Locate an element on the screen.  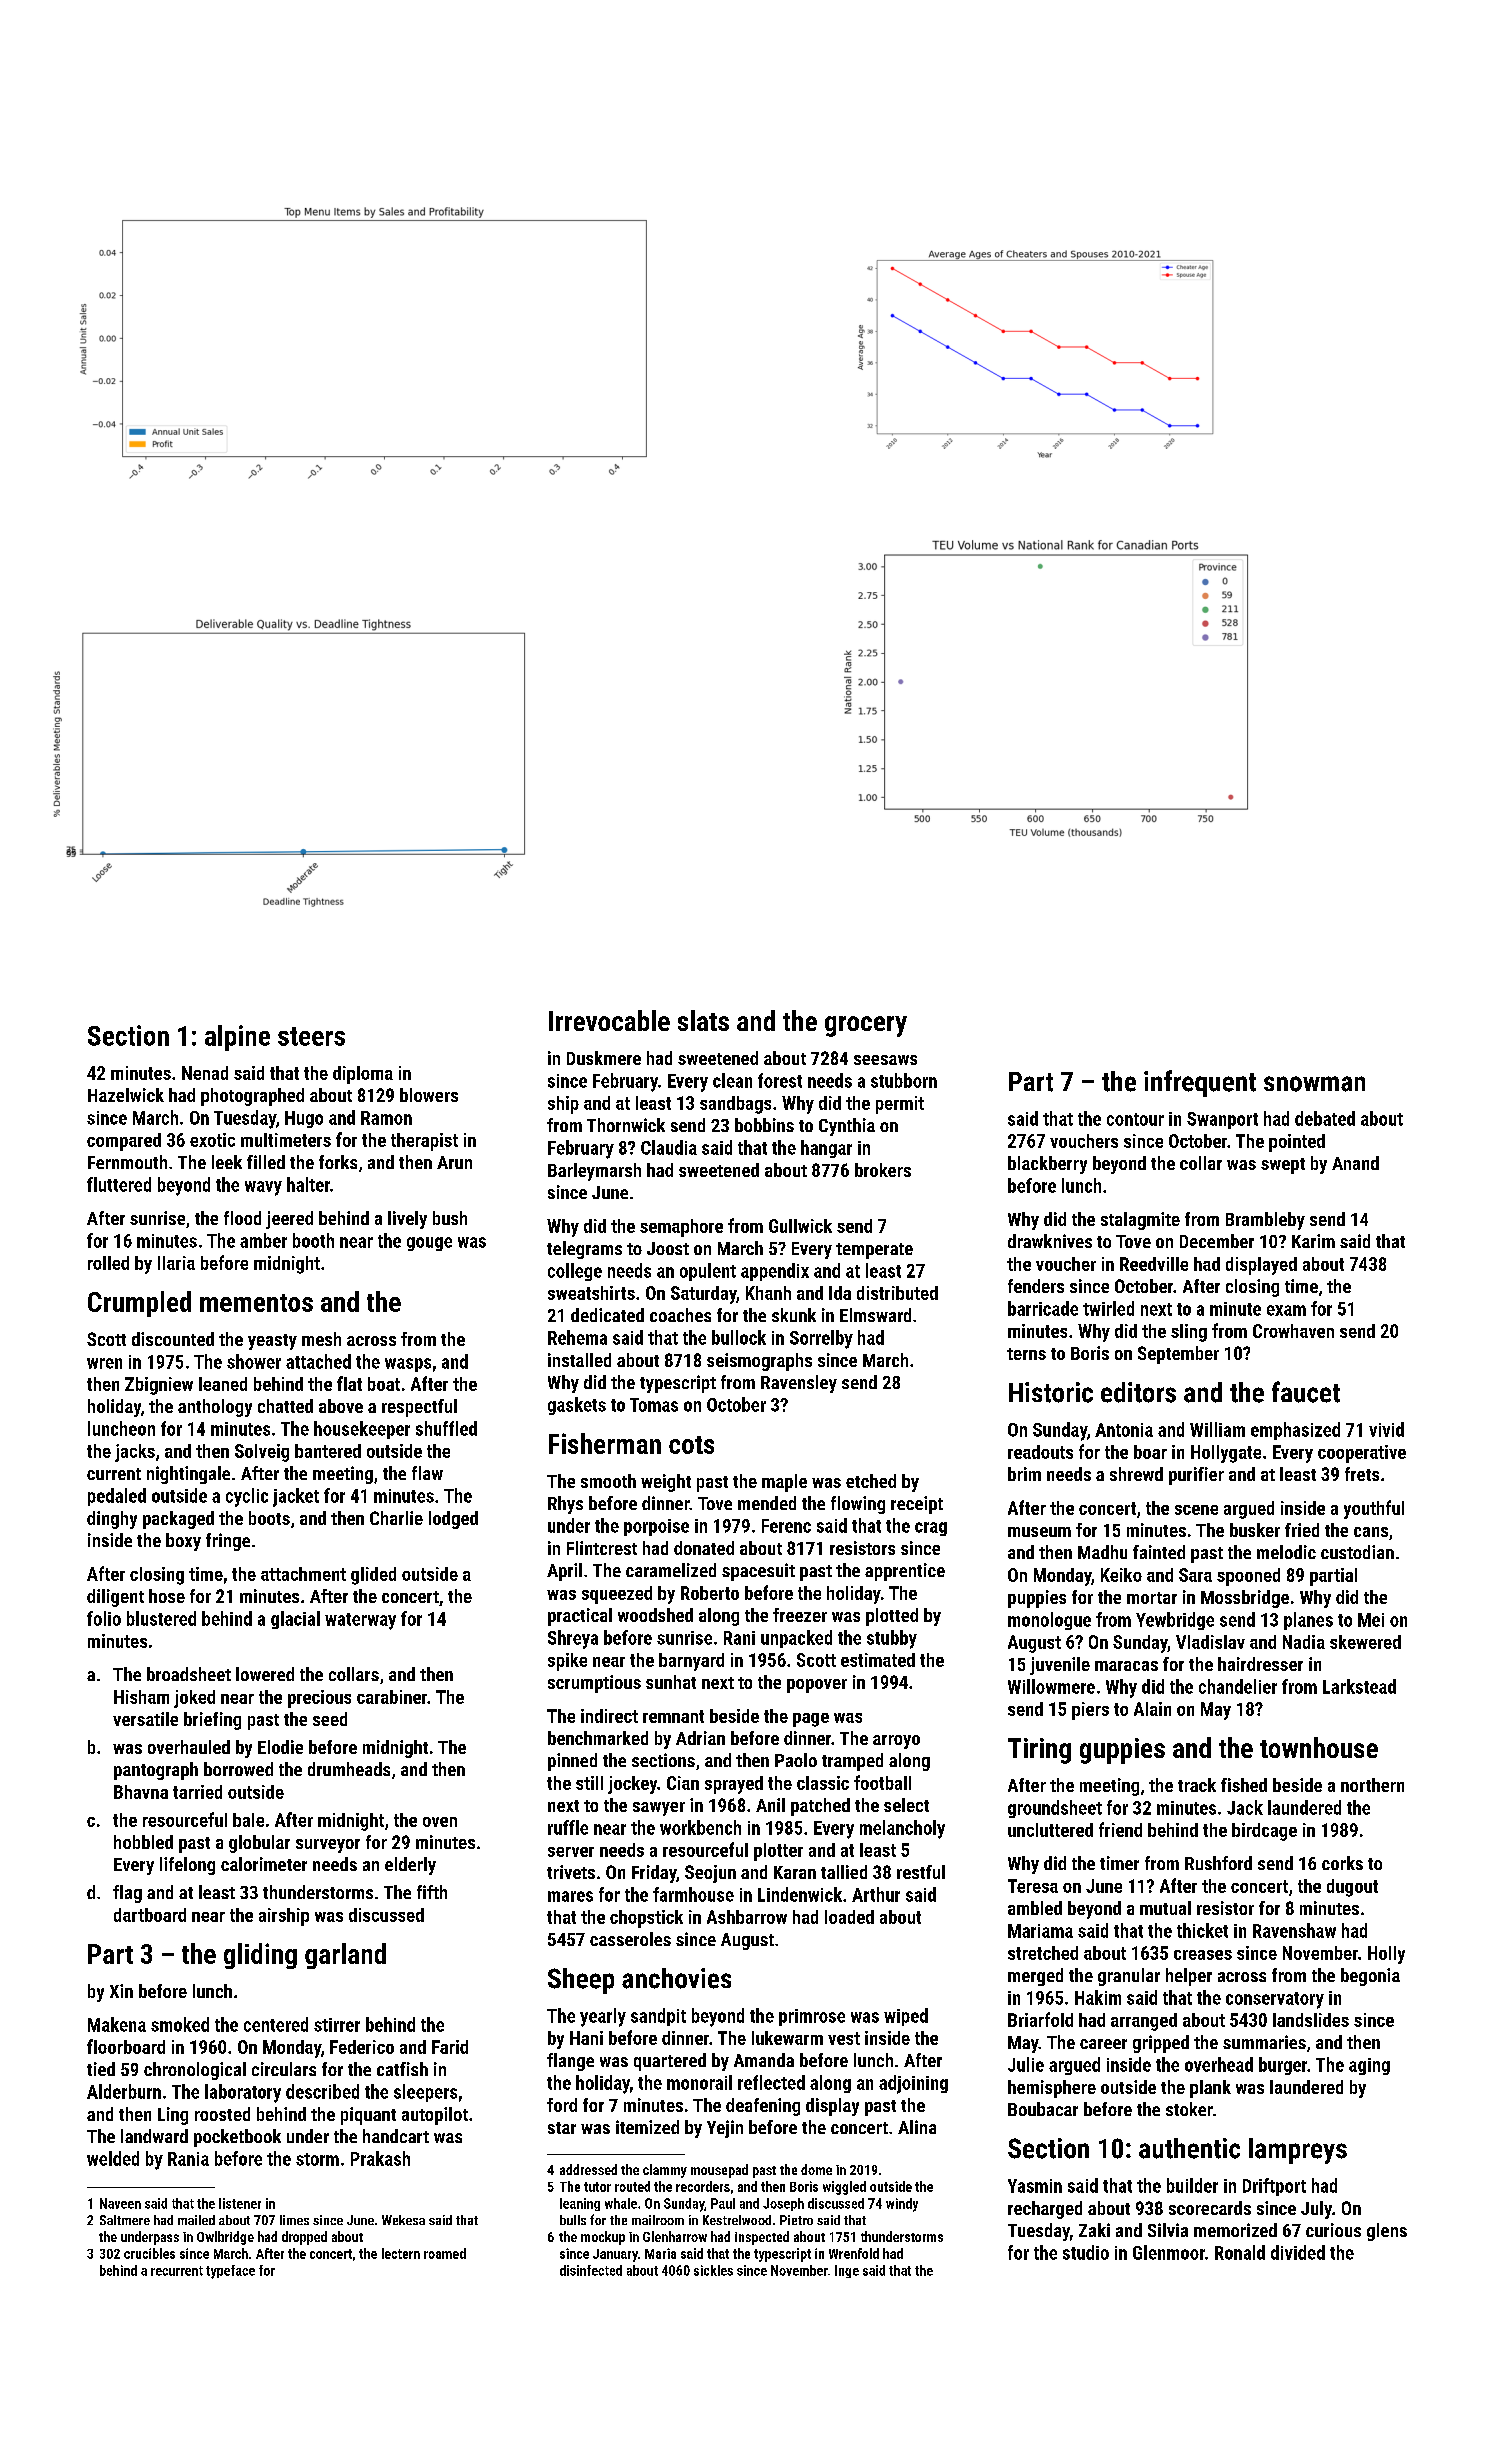
Alain is located at coordinates (1152, 1709).
